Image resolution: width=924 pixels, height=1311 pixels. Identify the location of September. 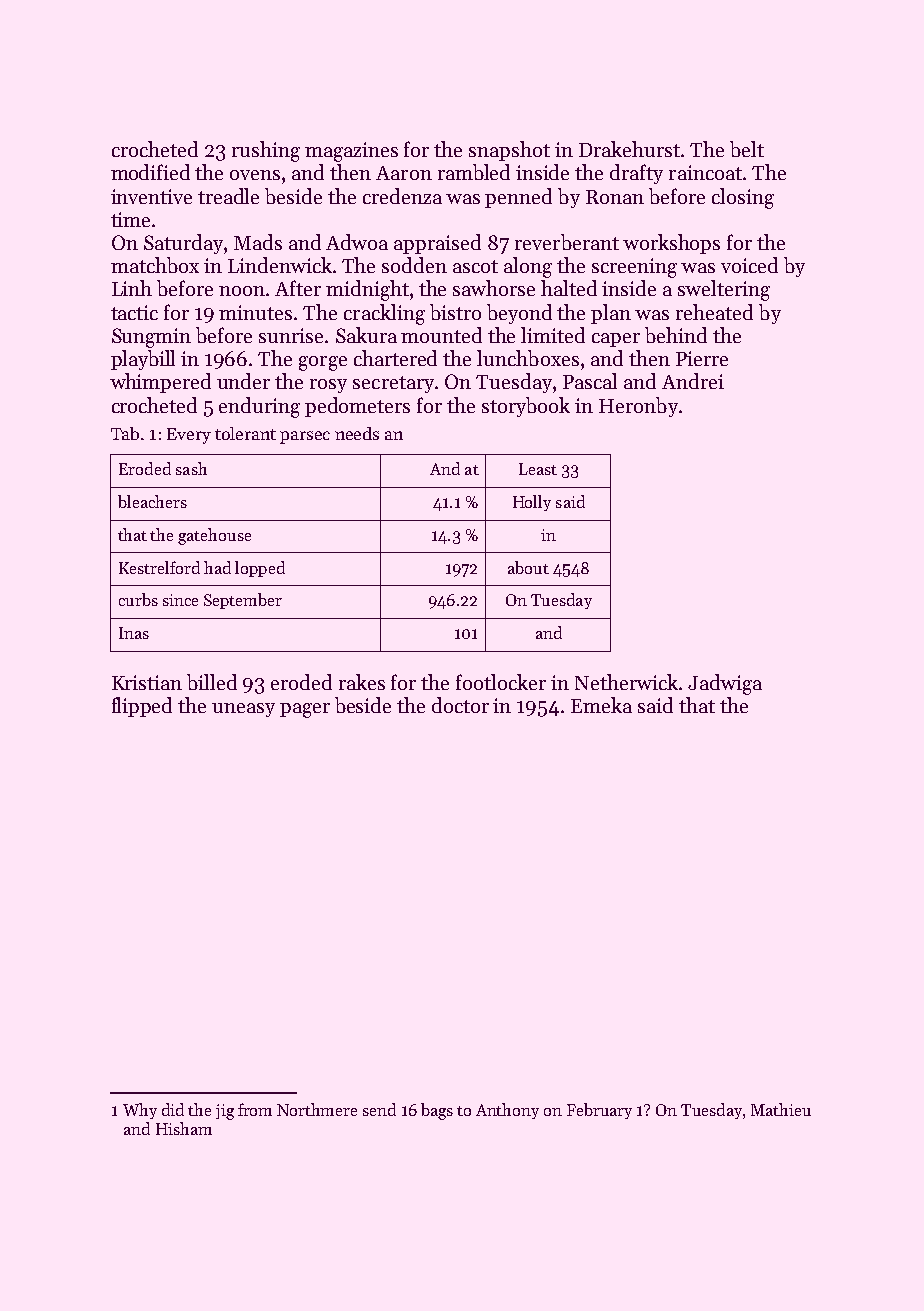
(243, 601).
